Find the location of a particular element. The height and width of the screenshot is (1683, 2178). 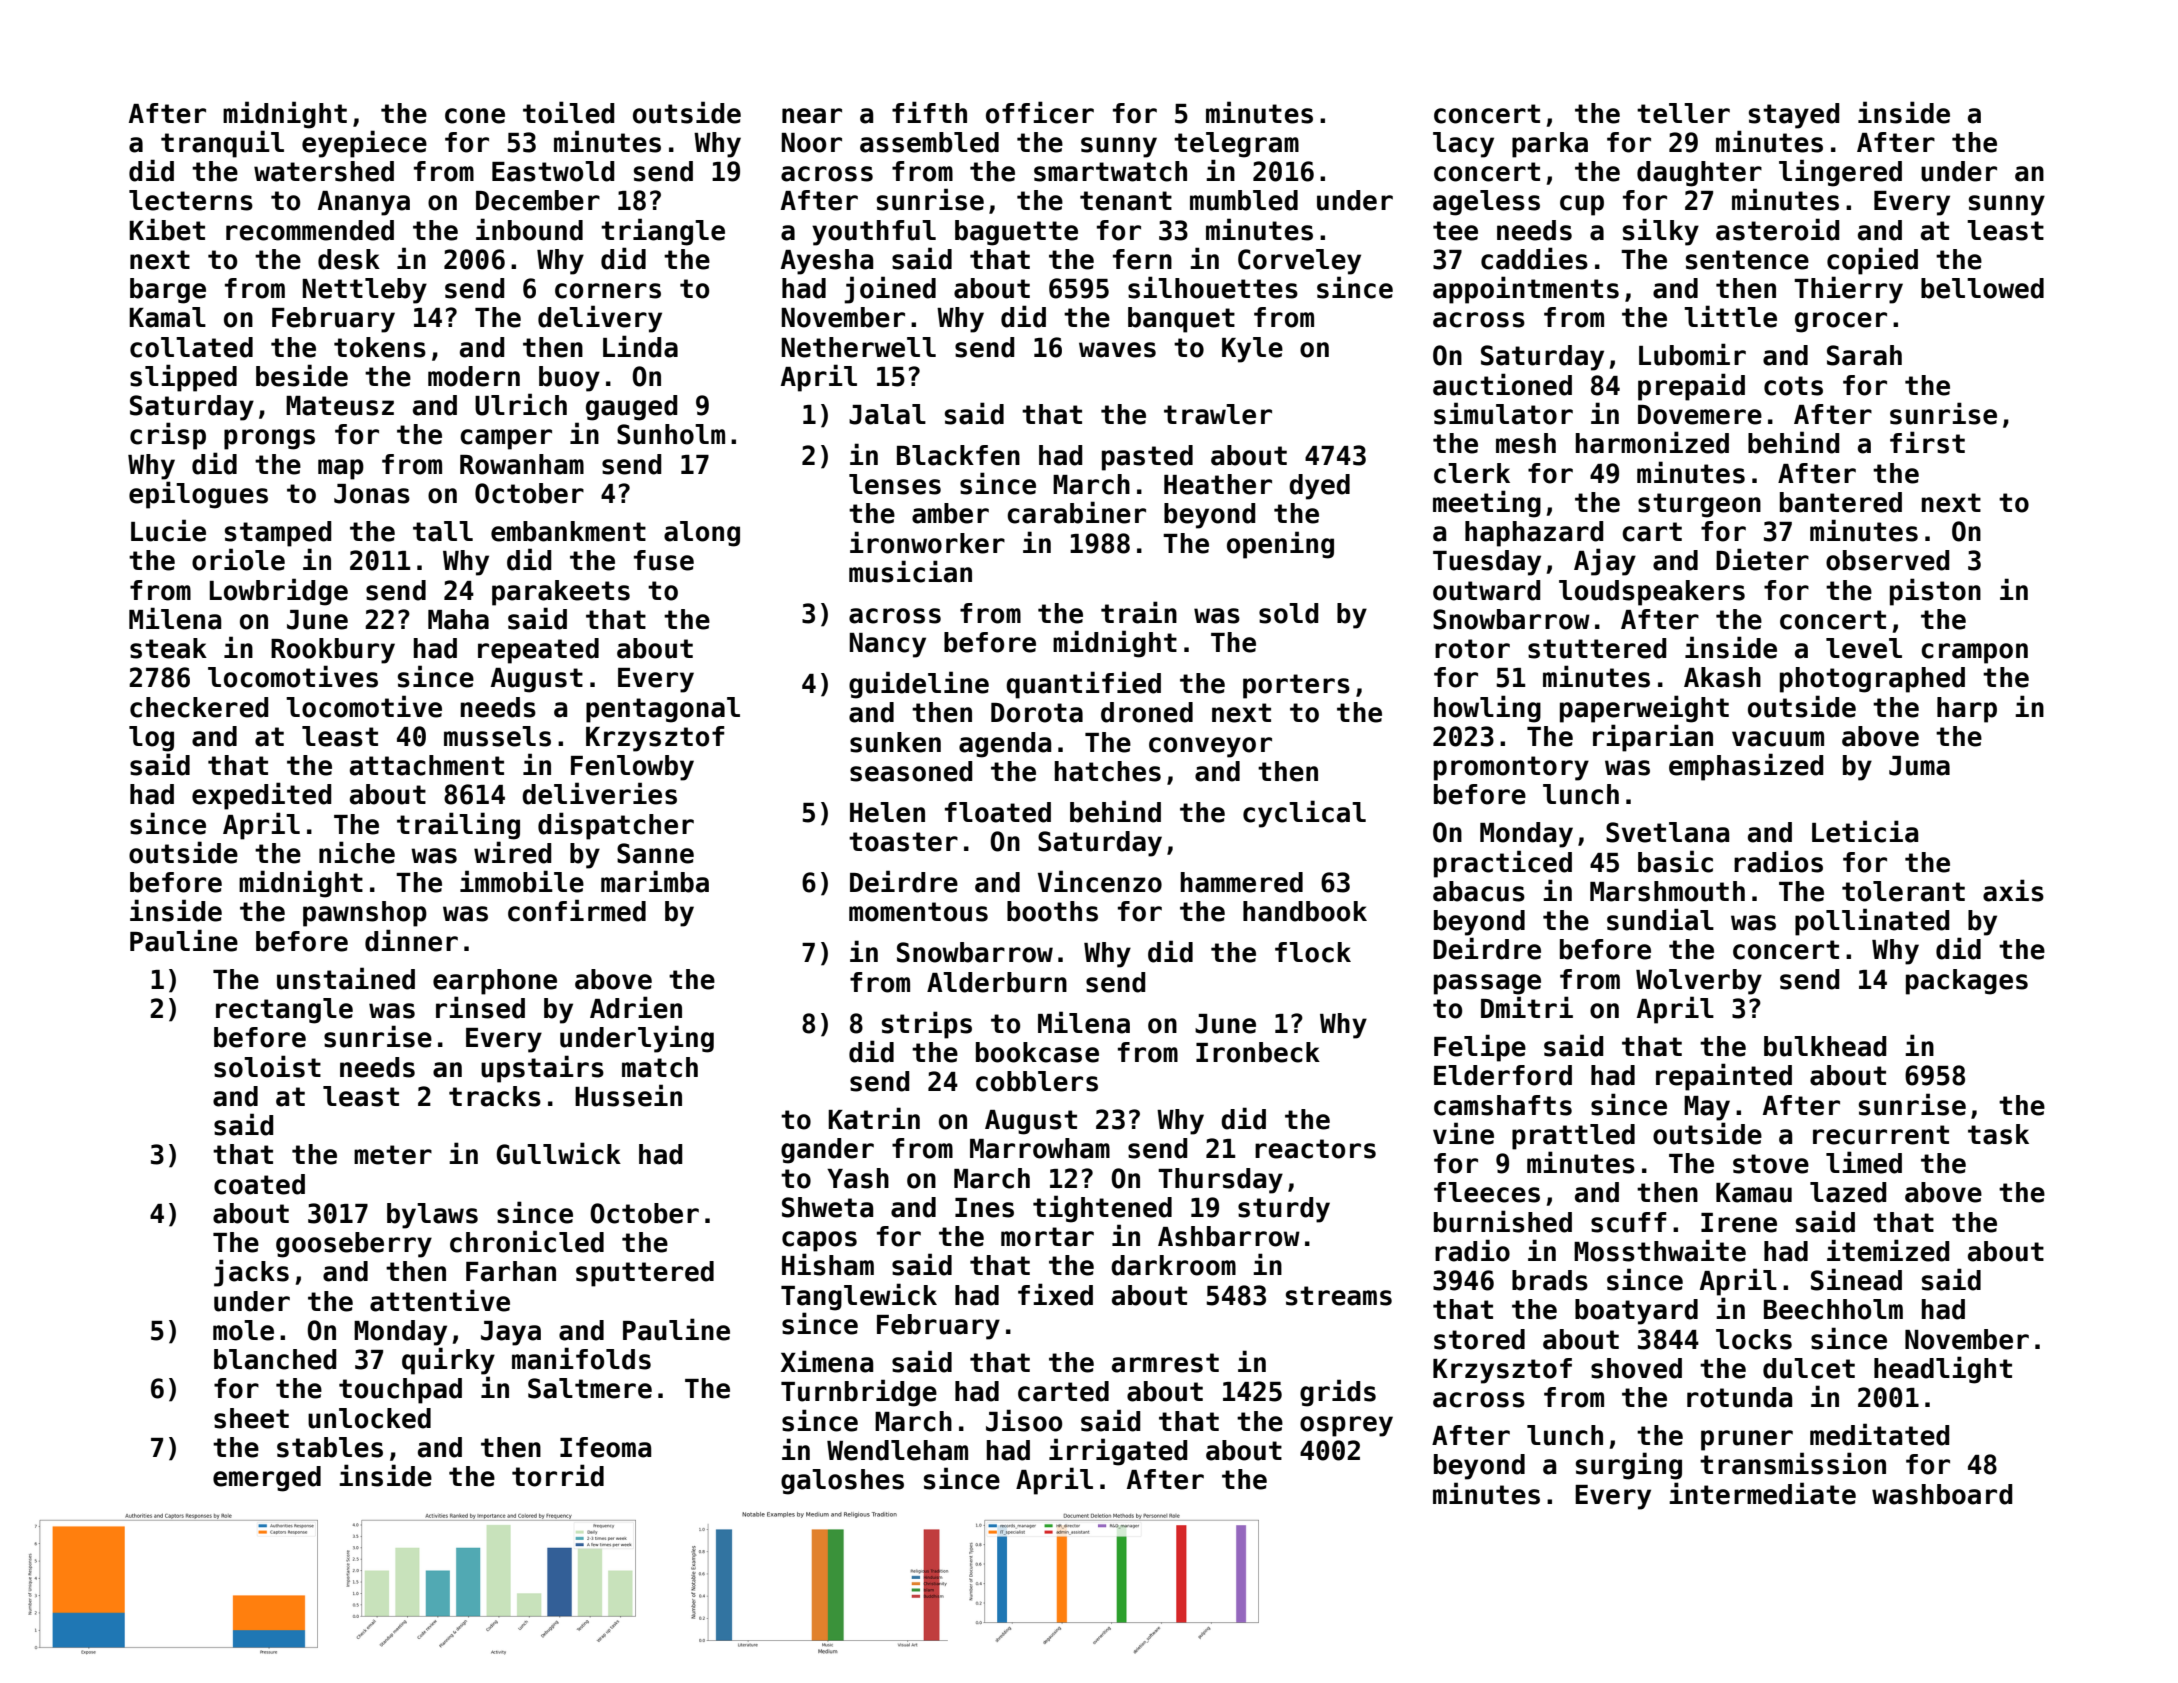

harp is located at coordinates (1967, 710).
